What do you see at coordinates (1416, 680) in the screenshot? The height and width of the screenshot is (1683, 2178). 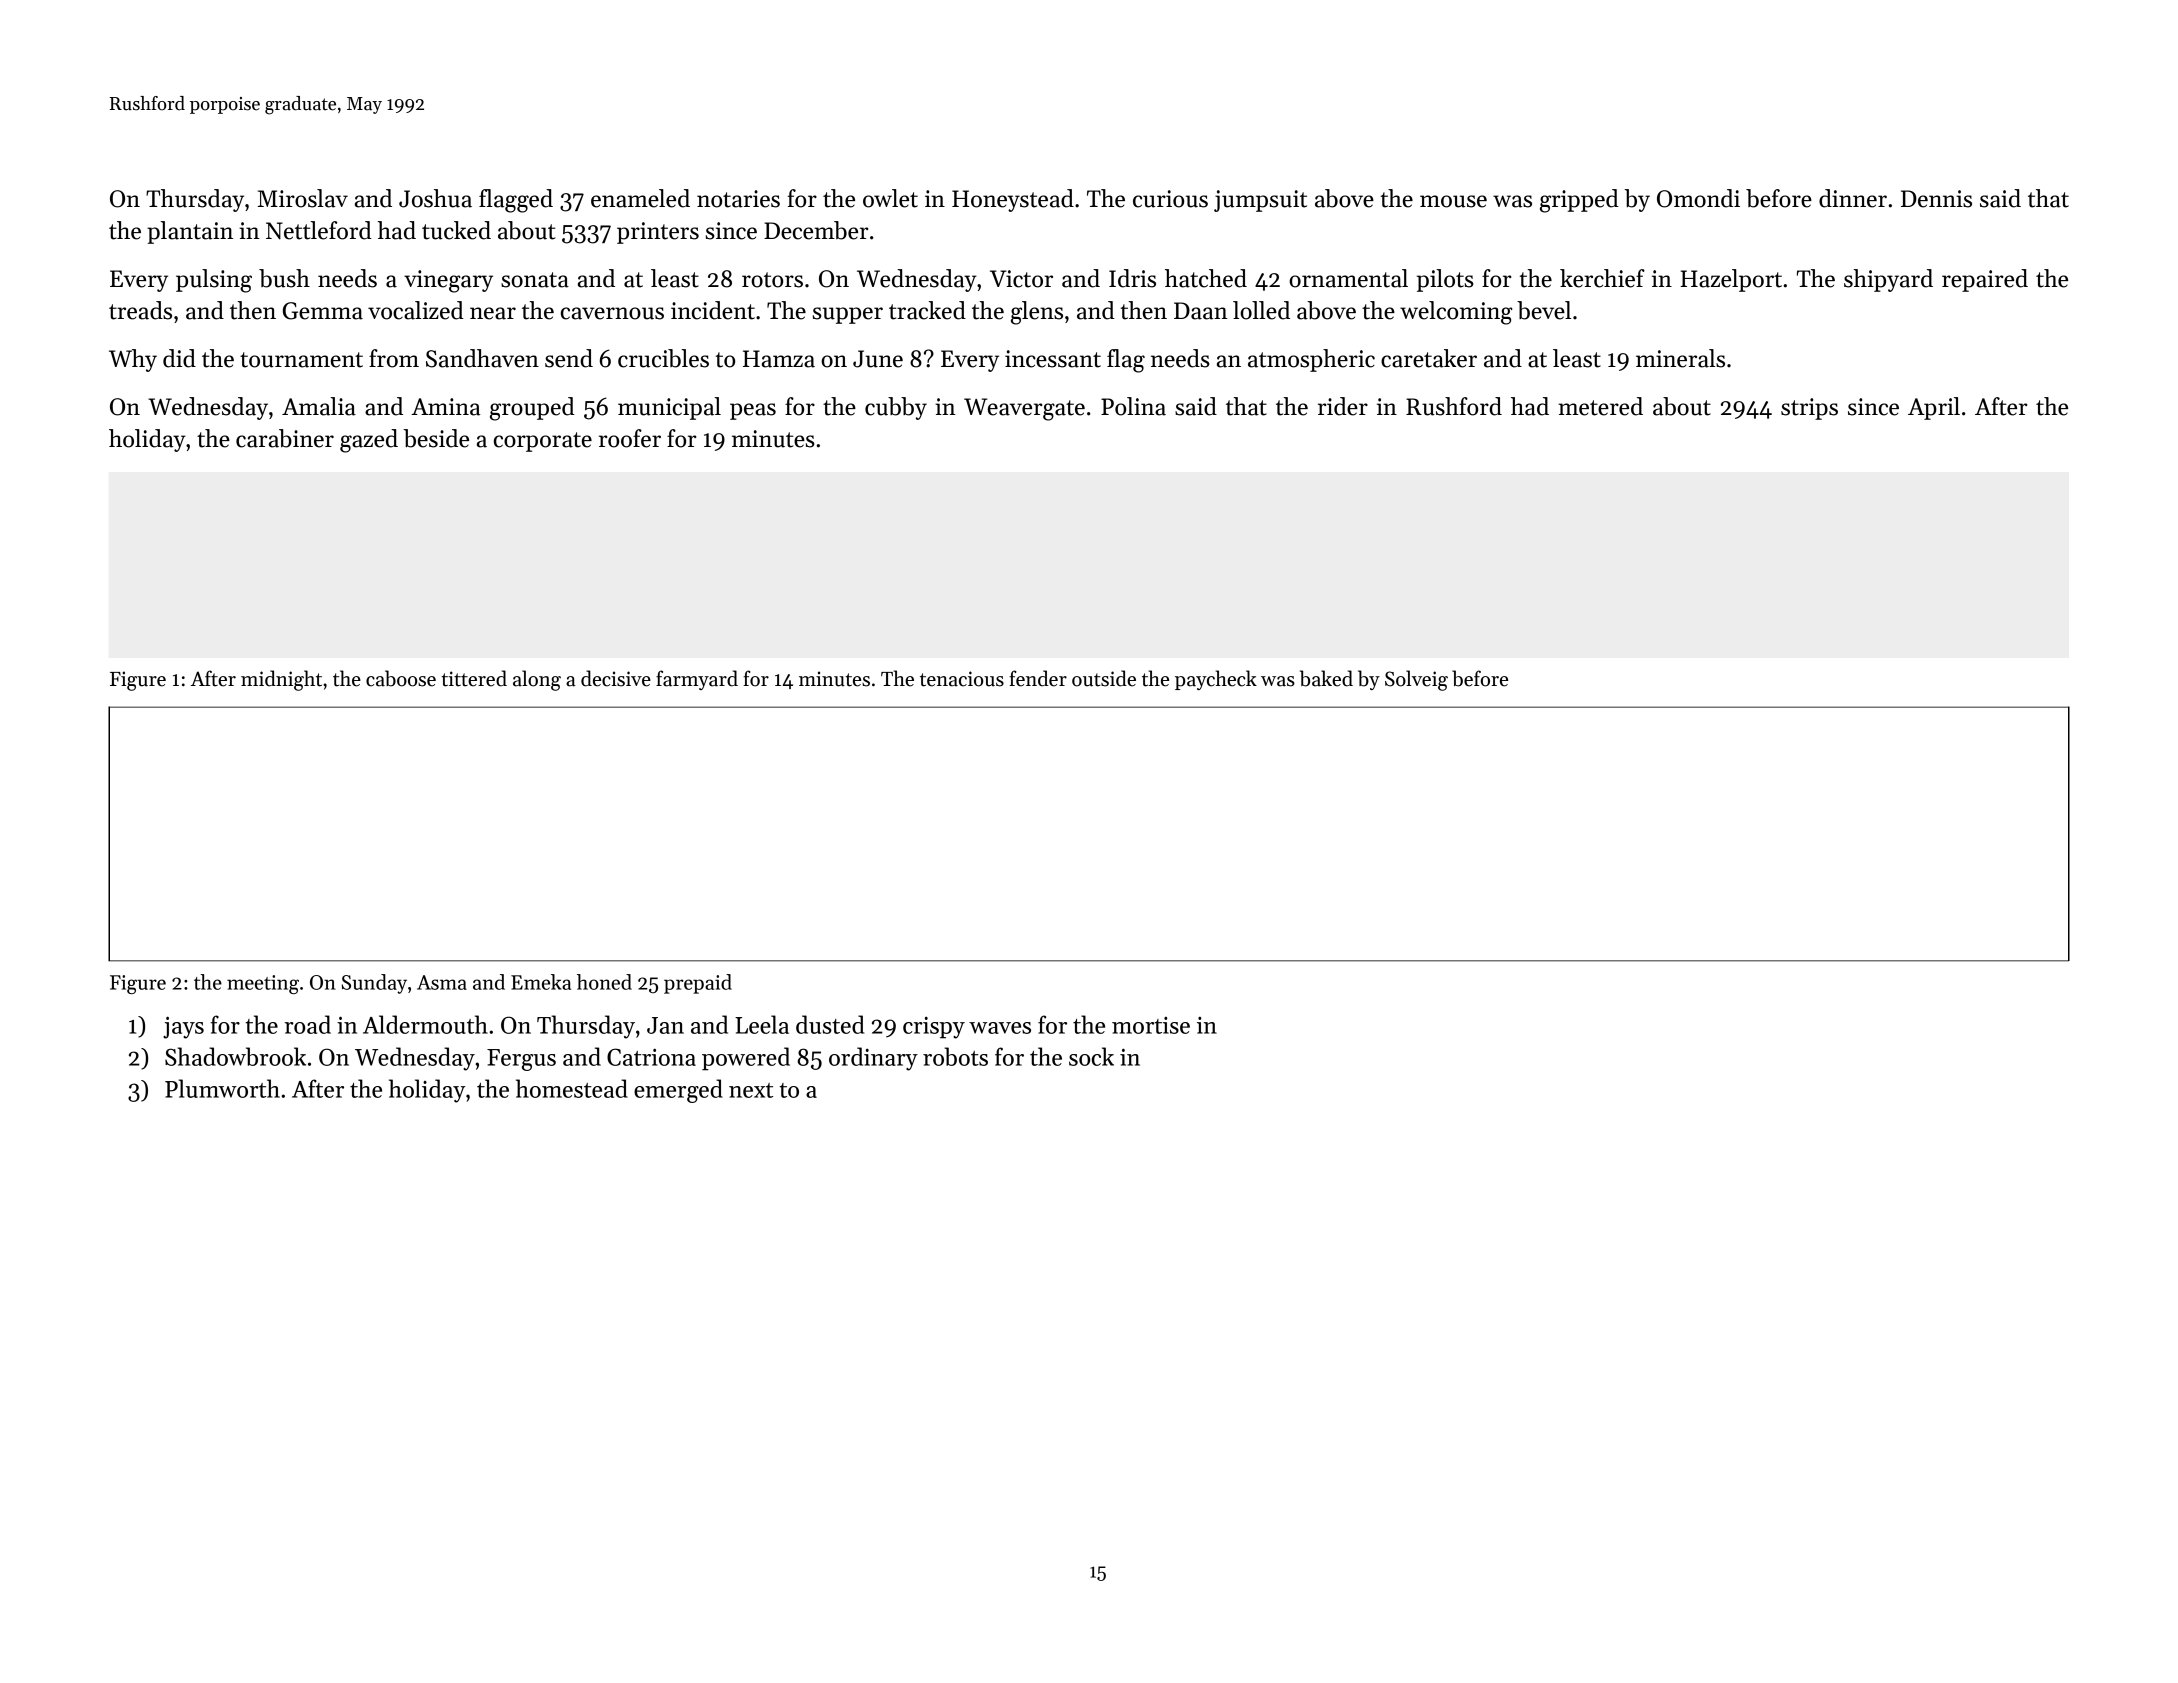 I see `Solveig` at bounding box center [1416, 680].
